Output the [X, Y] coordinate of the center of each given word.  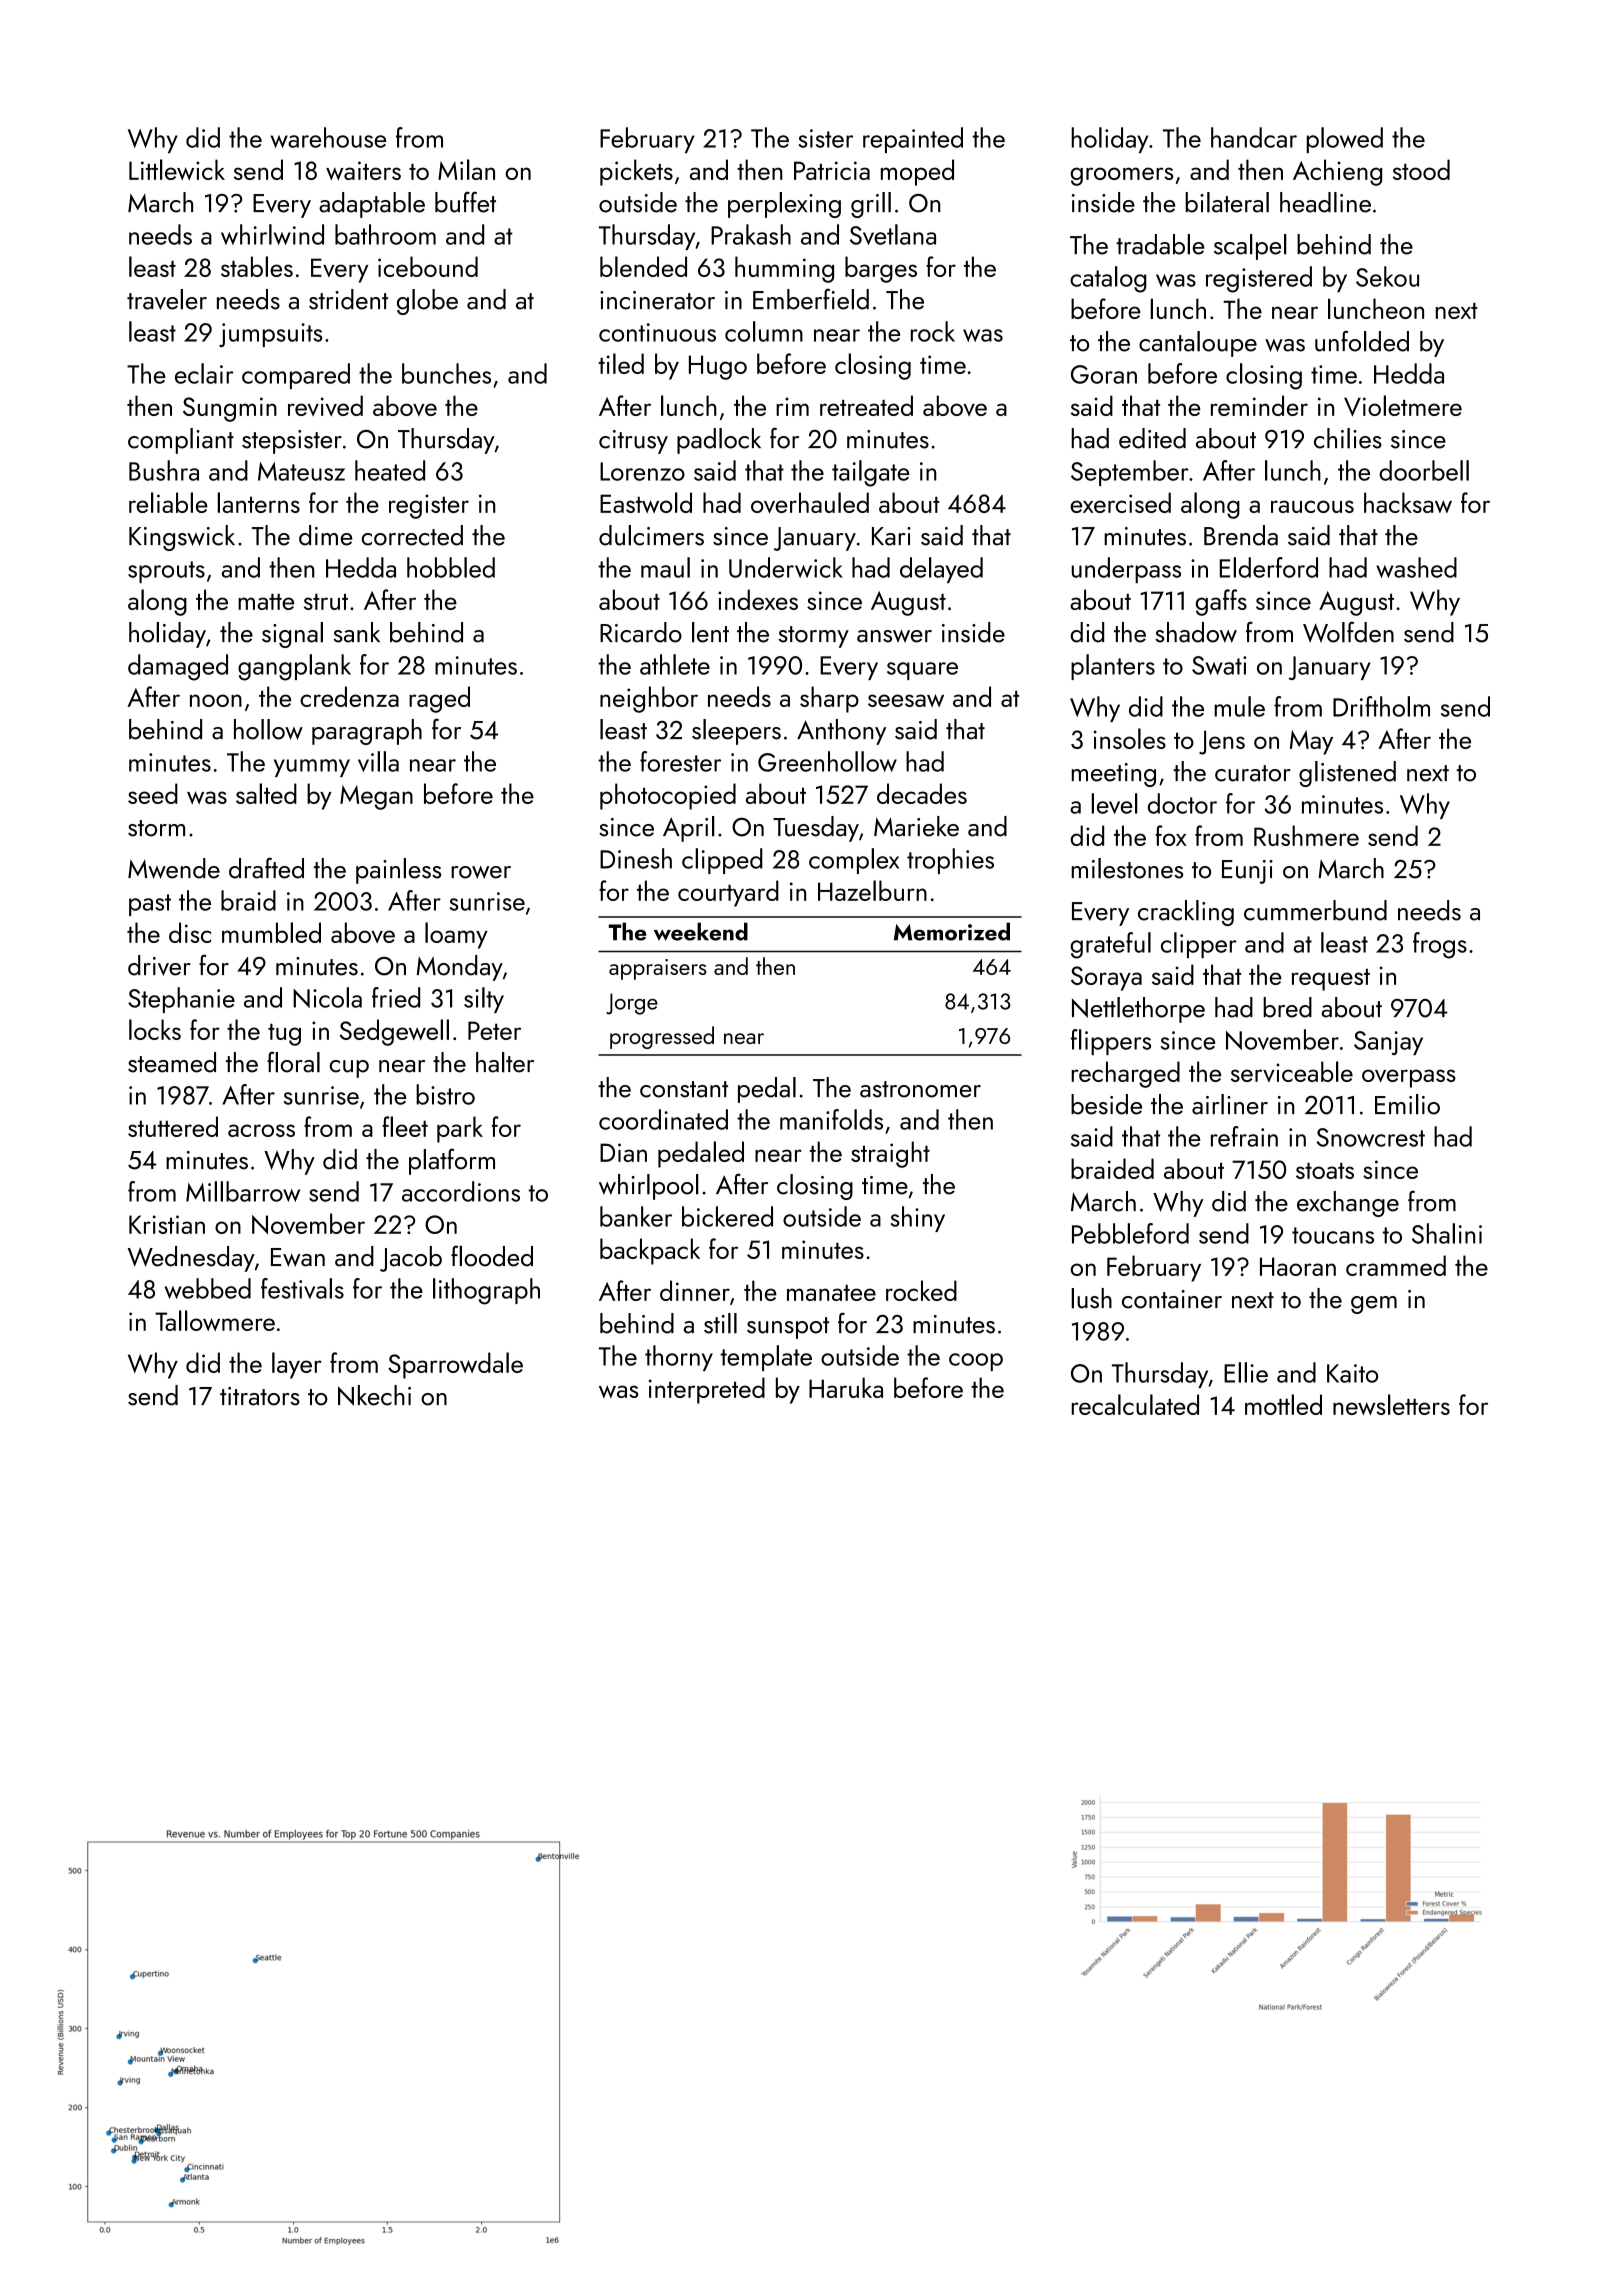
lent [710, 632]
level [1114, 803]
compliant [181, 441]
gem [1374, 1305]
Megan [376, 797]
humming [784, 269]
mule [1239, 706]
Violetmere [1403, 405]
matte [266, 602]
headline [1325, 202]
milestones [1127, 868]
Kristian [167, 1224]
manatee [831, 1293]
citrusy [633, 442]
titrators [260, 1396]
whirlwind [272, 234]
